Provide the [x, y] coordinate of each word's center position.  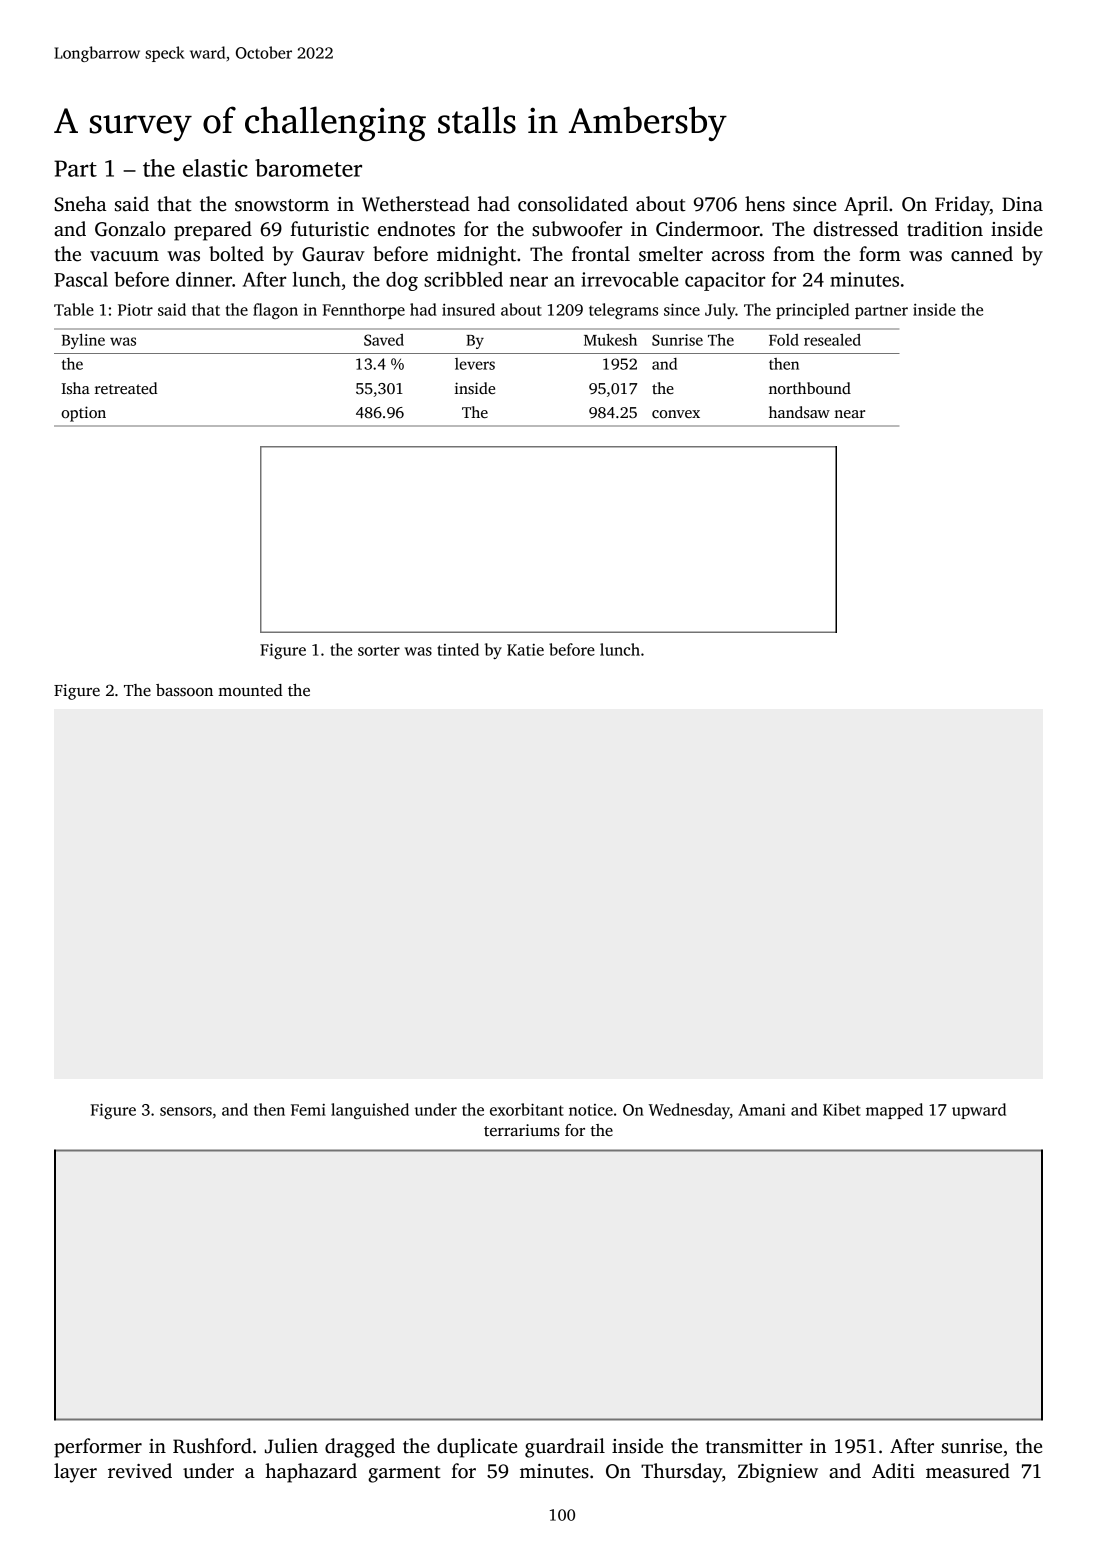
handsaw [799, 412]
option [83, 414]
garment [404, 1474]
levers [475, 364]
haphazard [311, 1473]
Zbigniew [778, 1473]
